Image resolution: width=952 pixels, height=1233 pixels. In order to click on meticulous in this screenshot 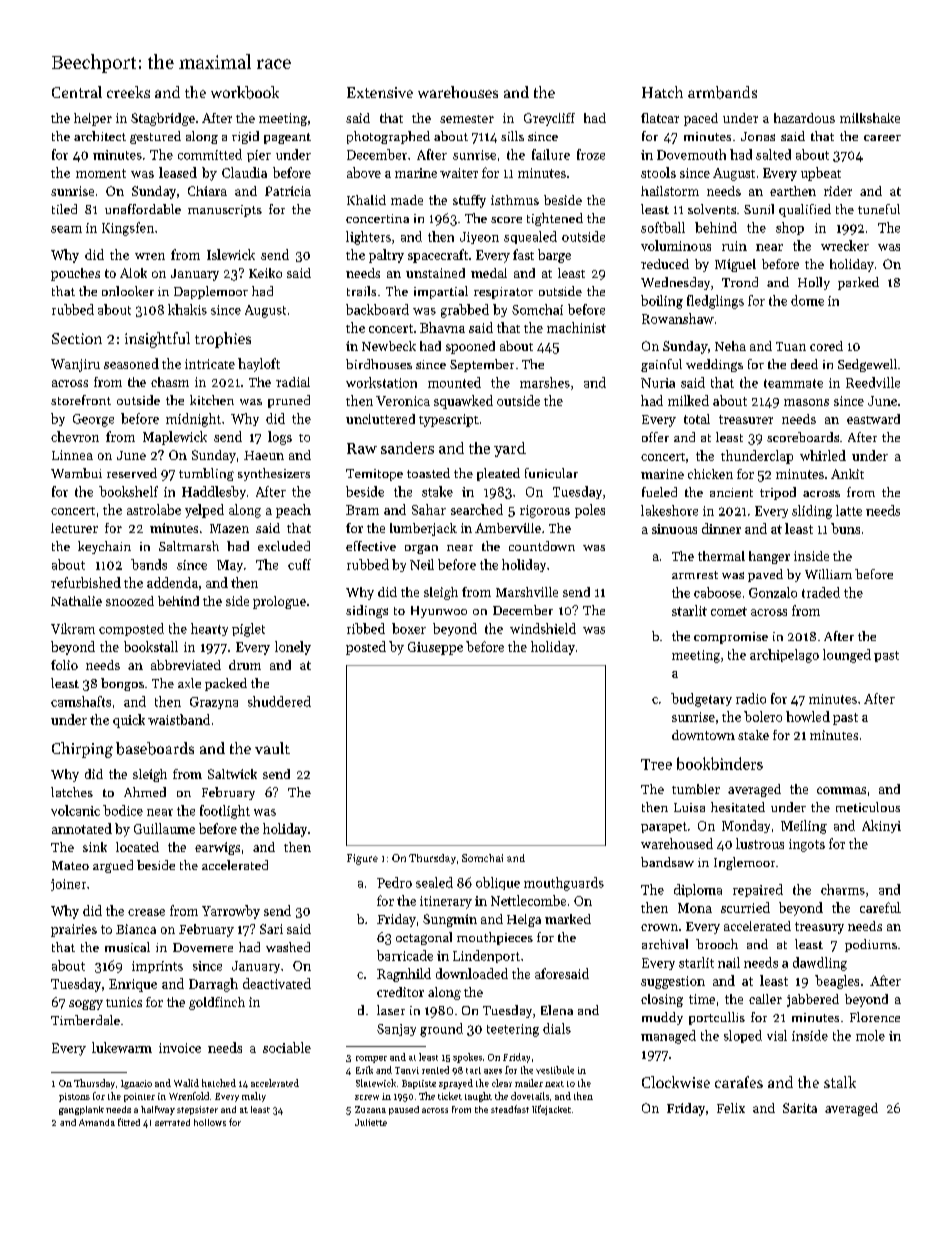, I will do `click(868, 807)`.
